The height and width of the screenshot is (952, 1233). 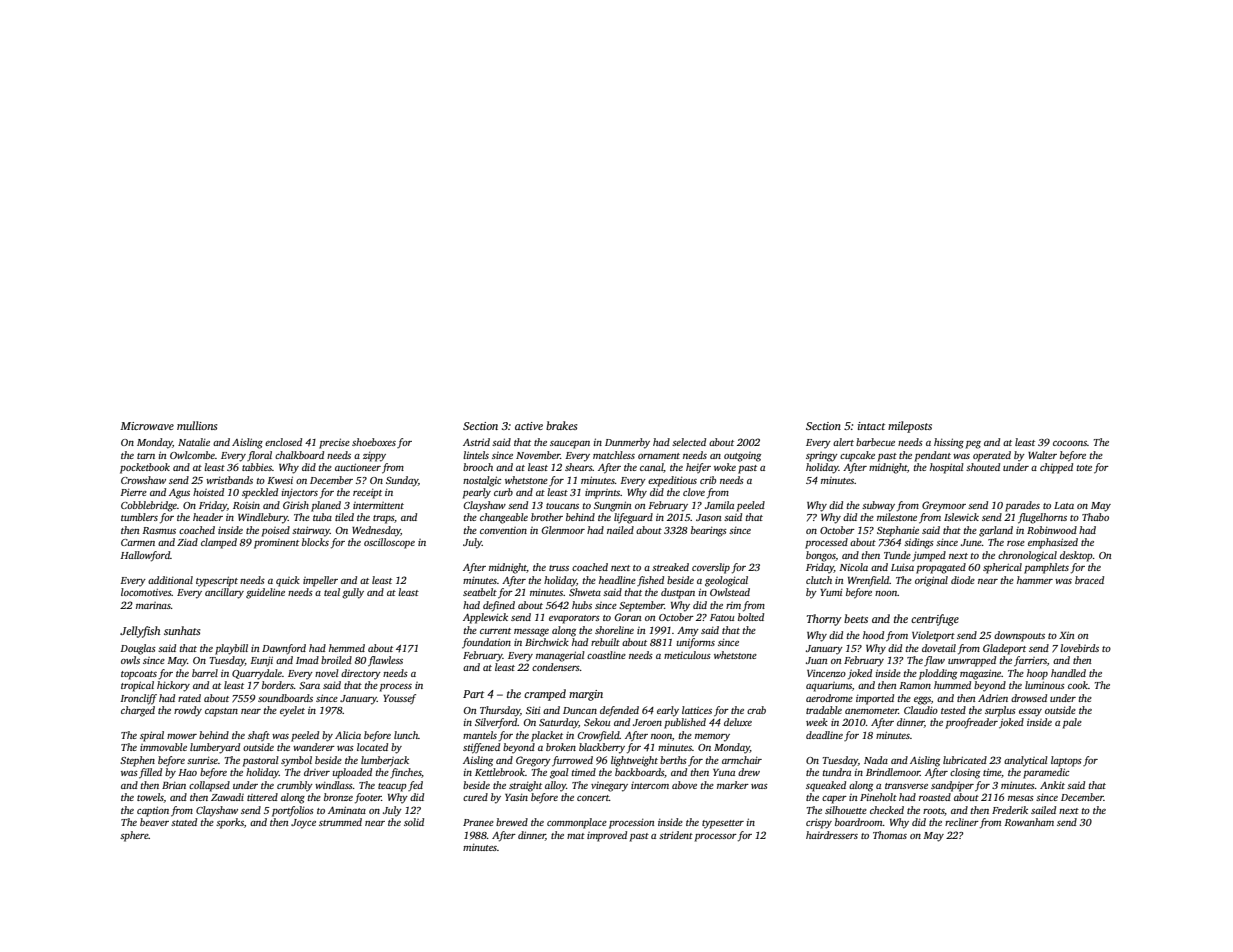 I want to click on unwrapped, so click(x=972, y=661).
